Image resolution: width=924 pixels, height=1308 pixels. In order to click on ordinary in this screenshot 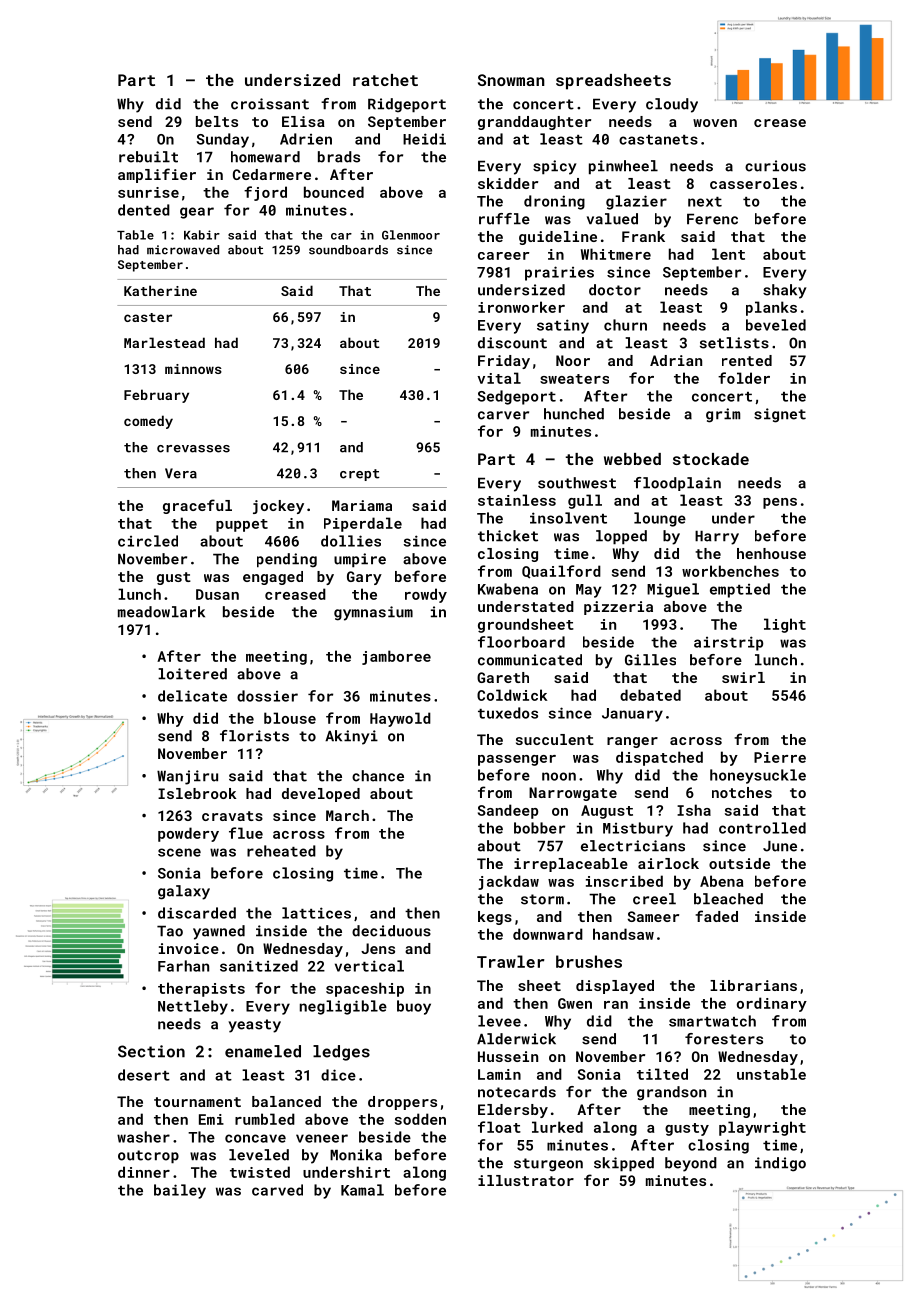, I will do `click(772, 1004)`.
